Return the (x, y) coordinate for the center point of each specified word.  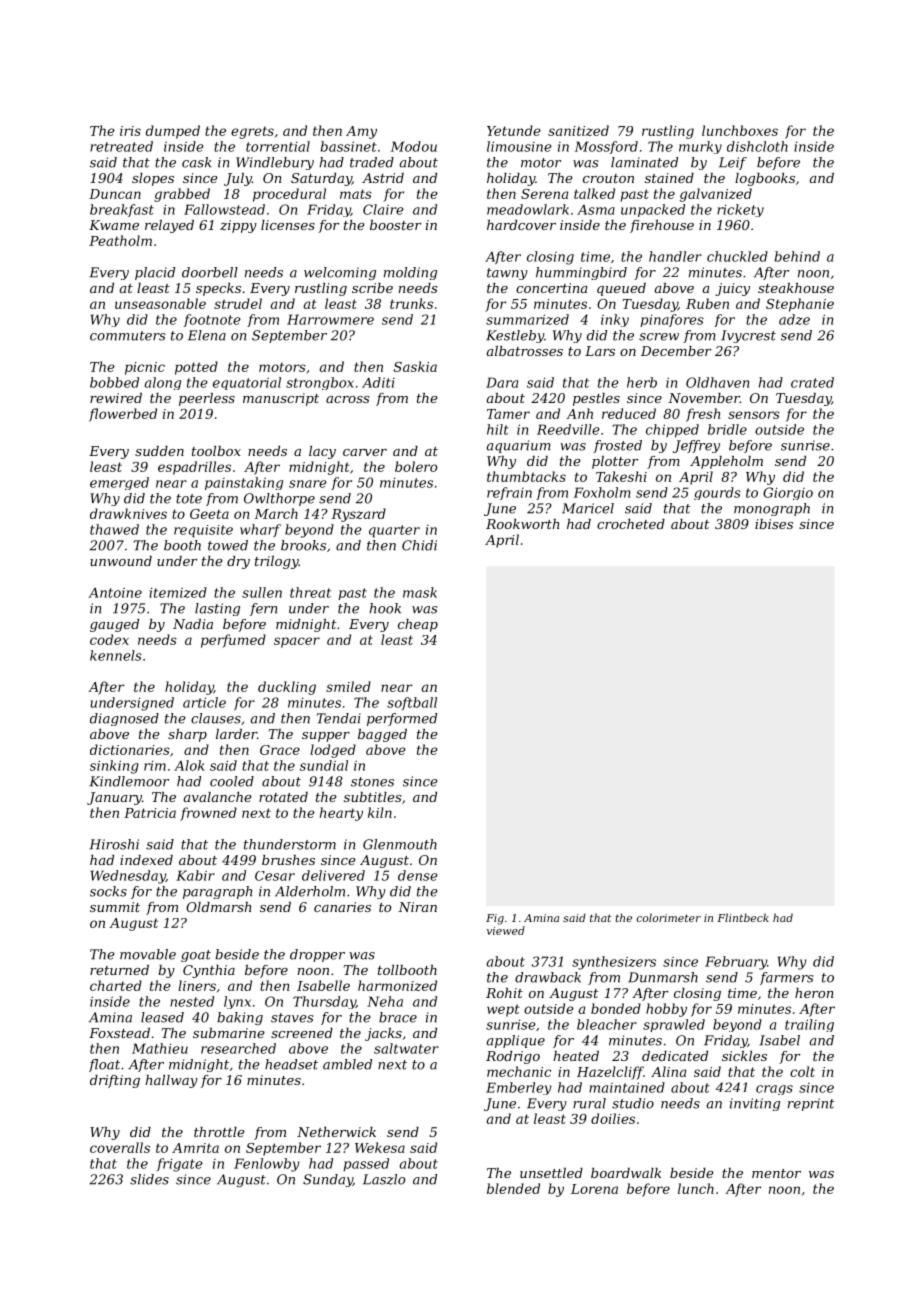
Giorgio (788, 493)
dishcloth (757, 146)
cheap (418, 625)
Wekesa (380, 1147)
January (114, 798)
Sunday (328, 1180)
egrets (252, 132)
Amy (361, 132)
